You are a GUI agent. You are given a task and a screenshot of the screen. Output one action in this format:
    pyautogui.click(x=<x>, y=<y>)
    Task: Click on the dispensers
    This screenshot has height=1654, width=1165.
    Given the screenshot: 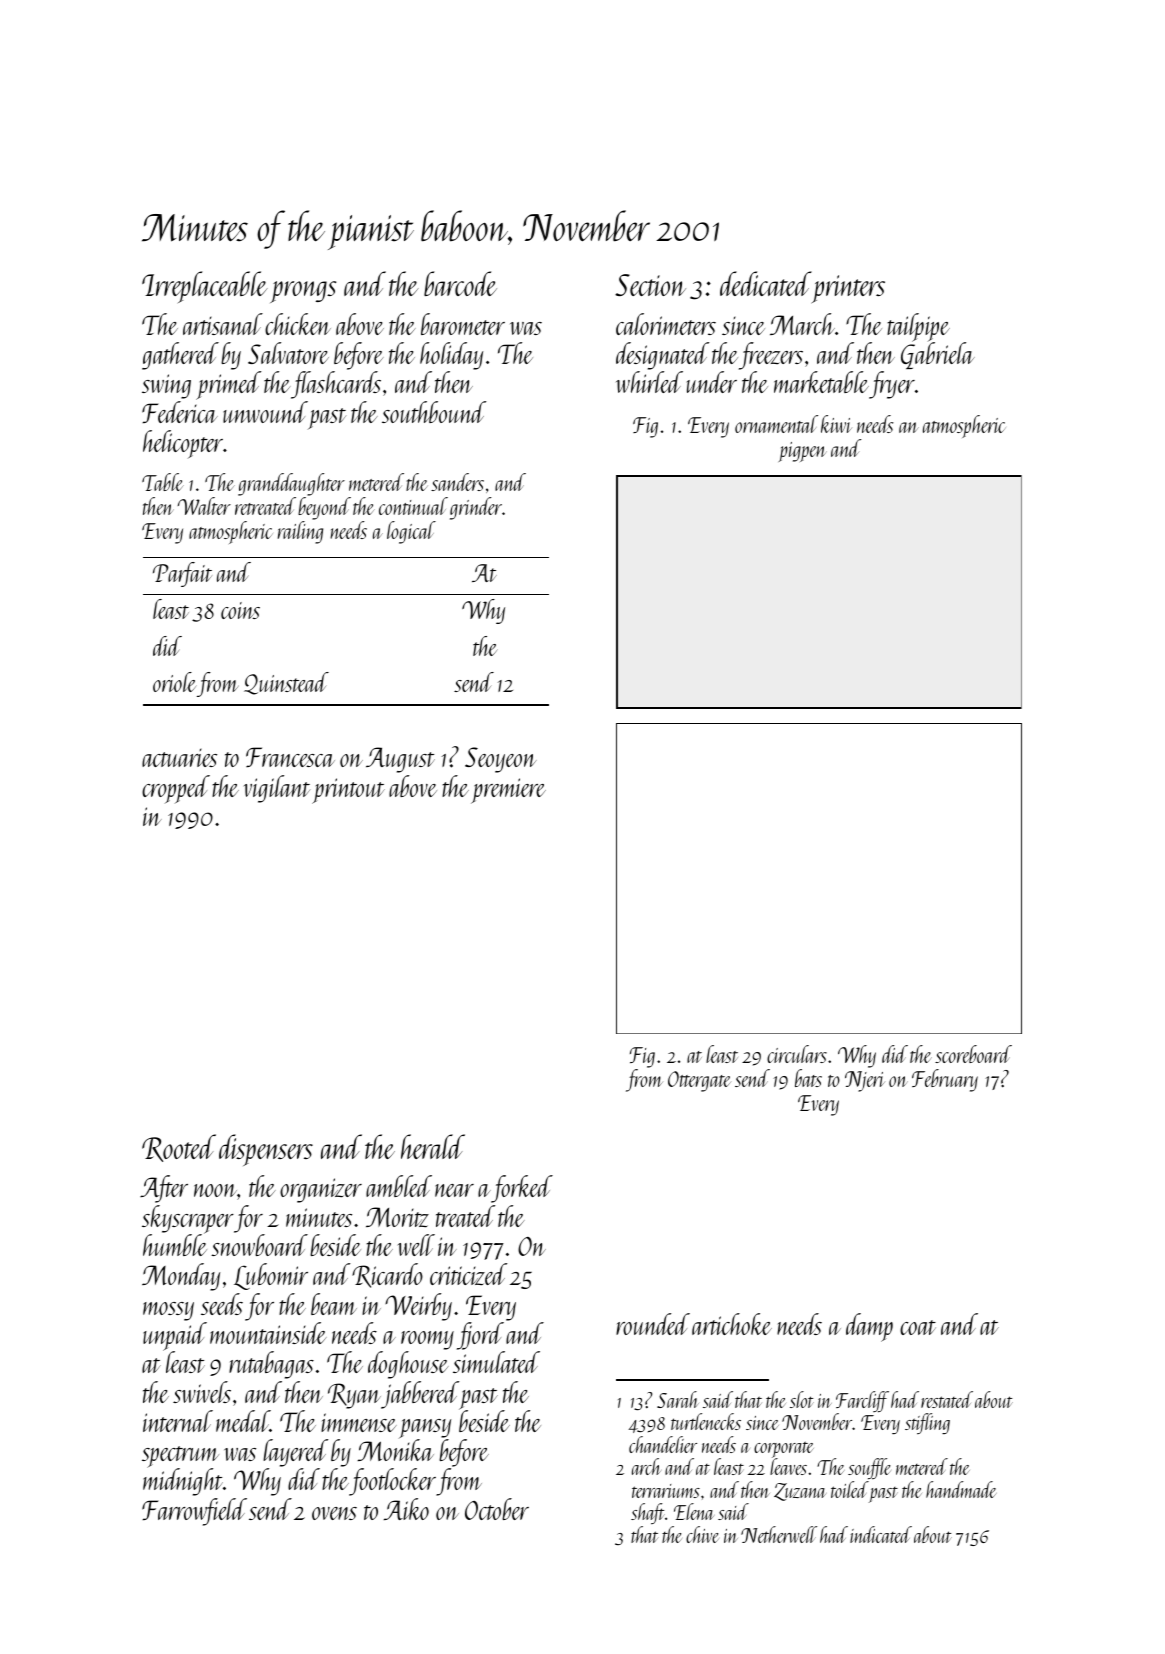 What is the action you would take?
    pyautogui.click(x=266, y=1150)
